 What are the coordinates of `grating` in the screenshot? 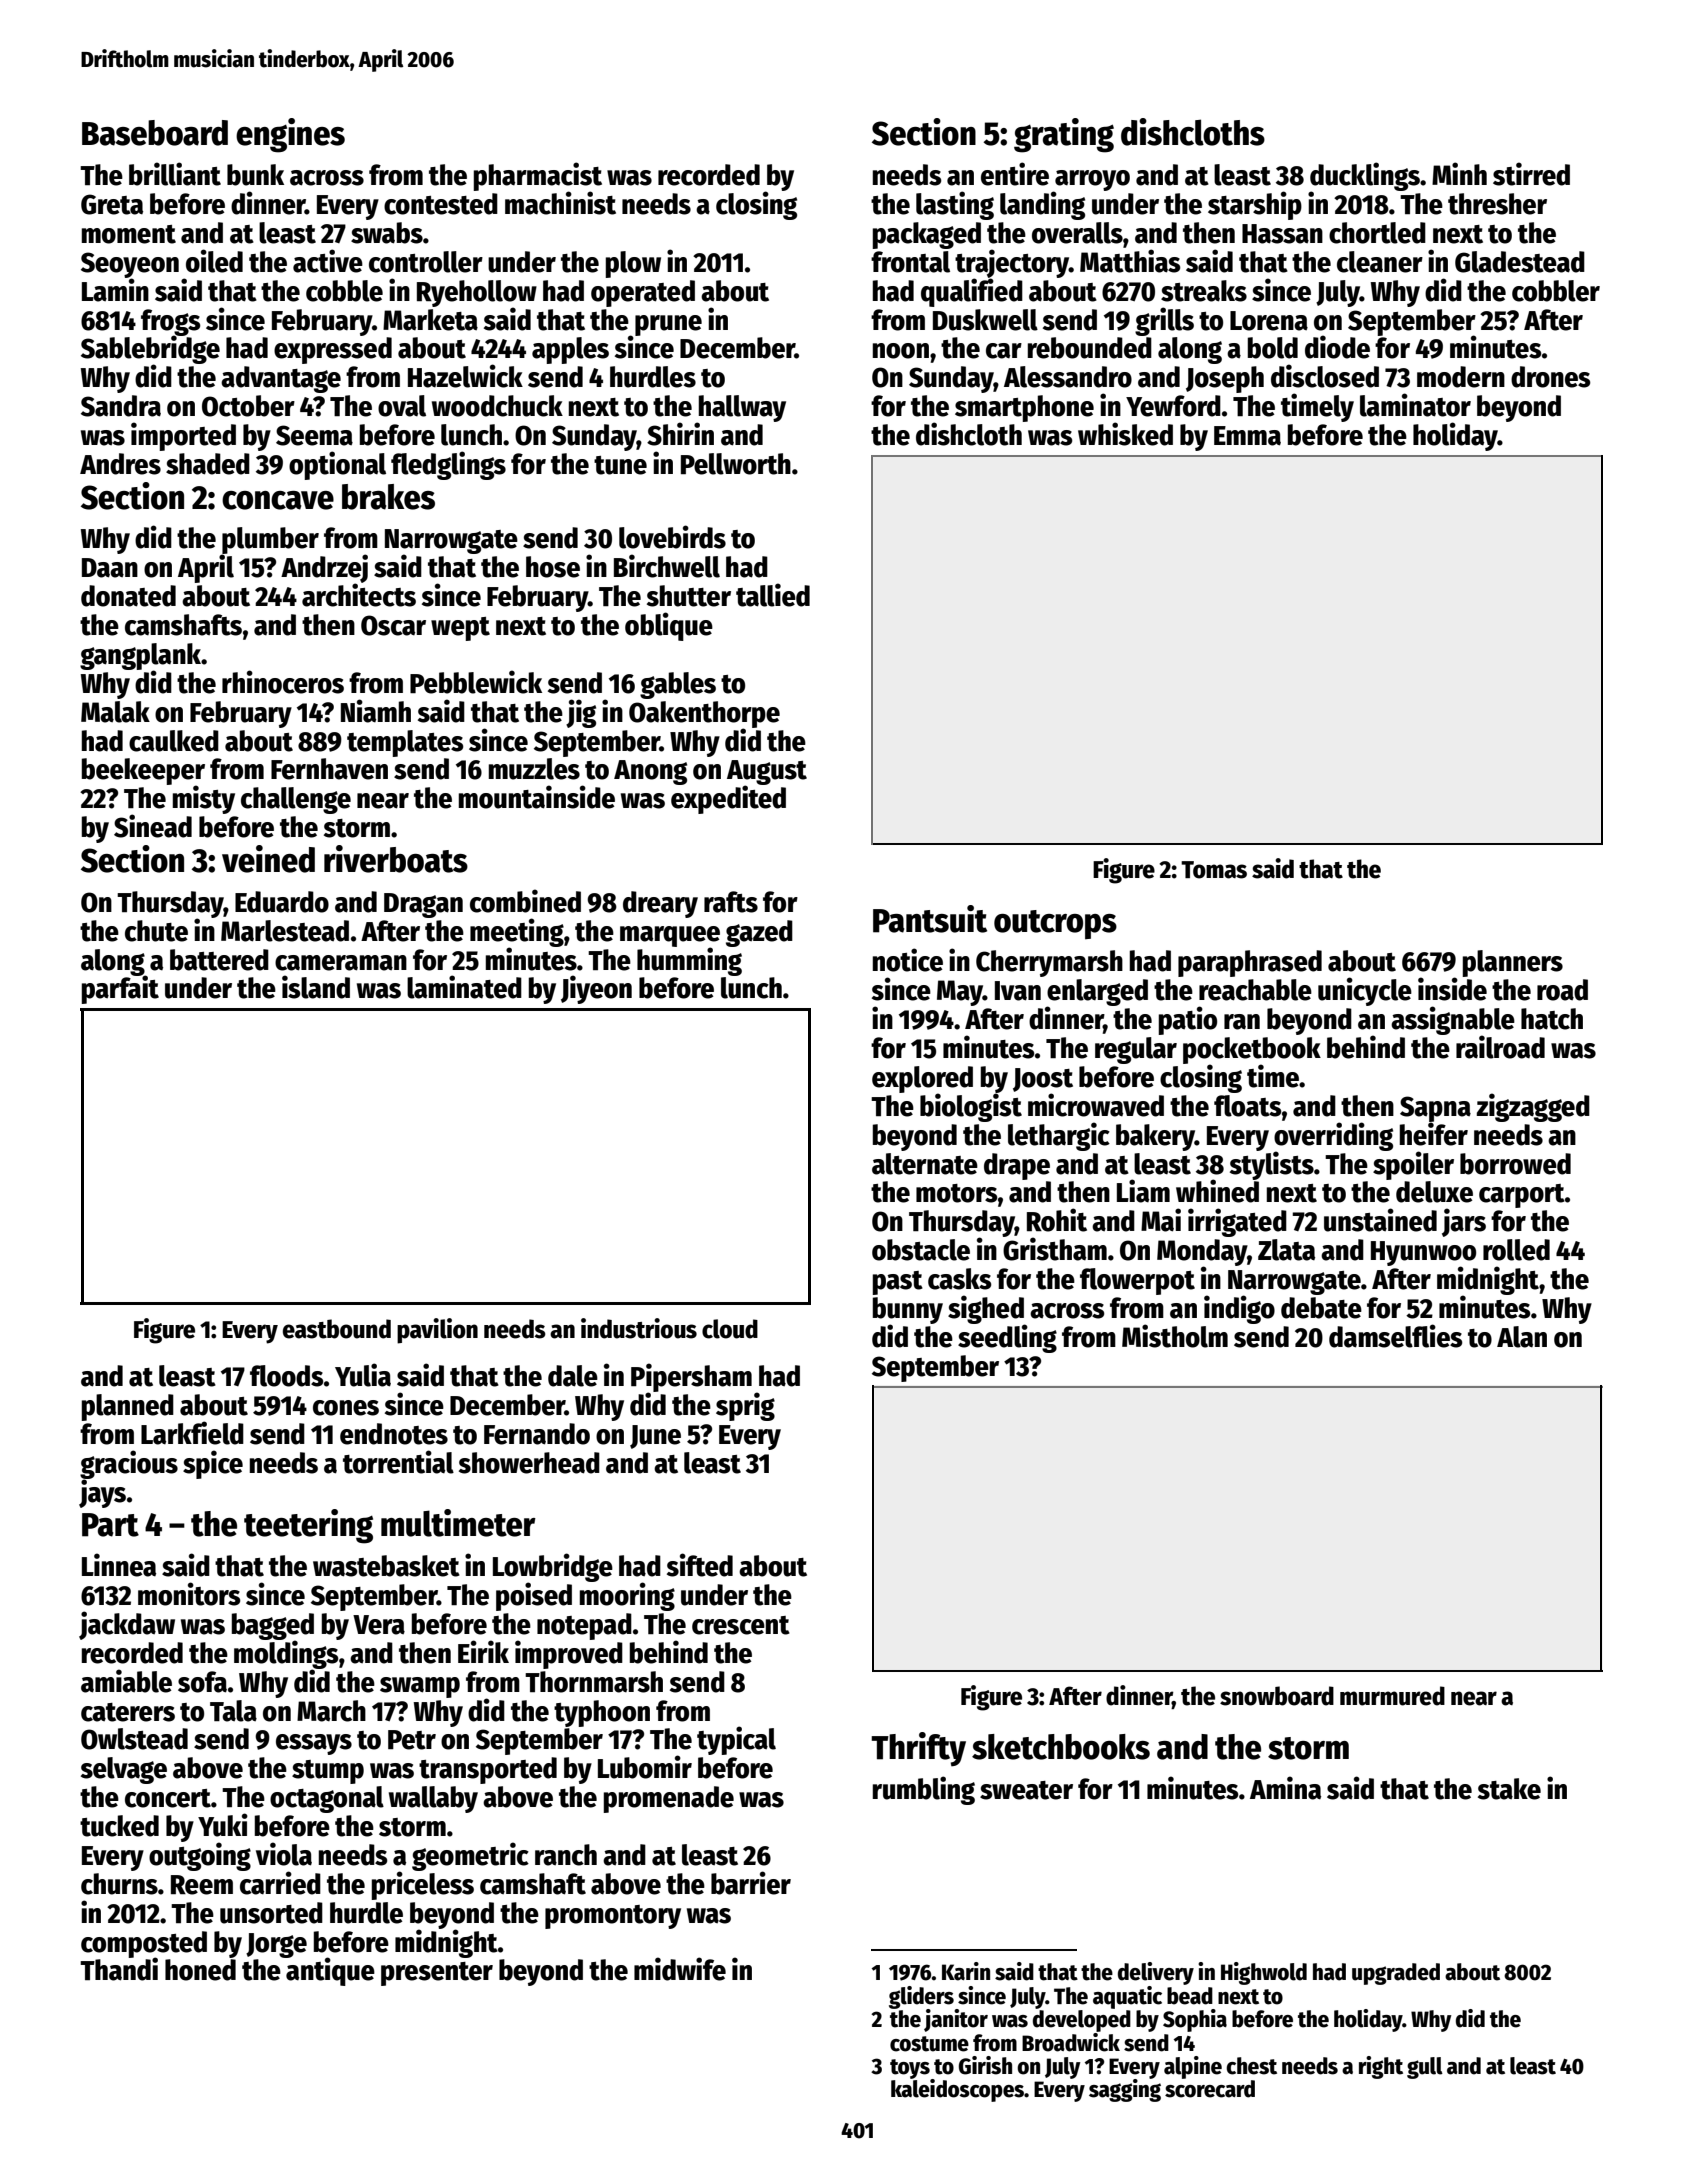 It's located at (1064, 135).
